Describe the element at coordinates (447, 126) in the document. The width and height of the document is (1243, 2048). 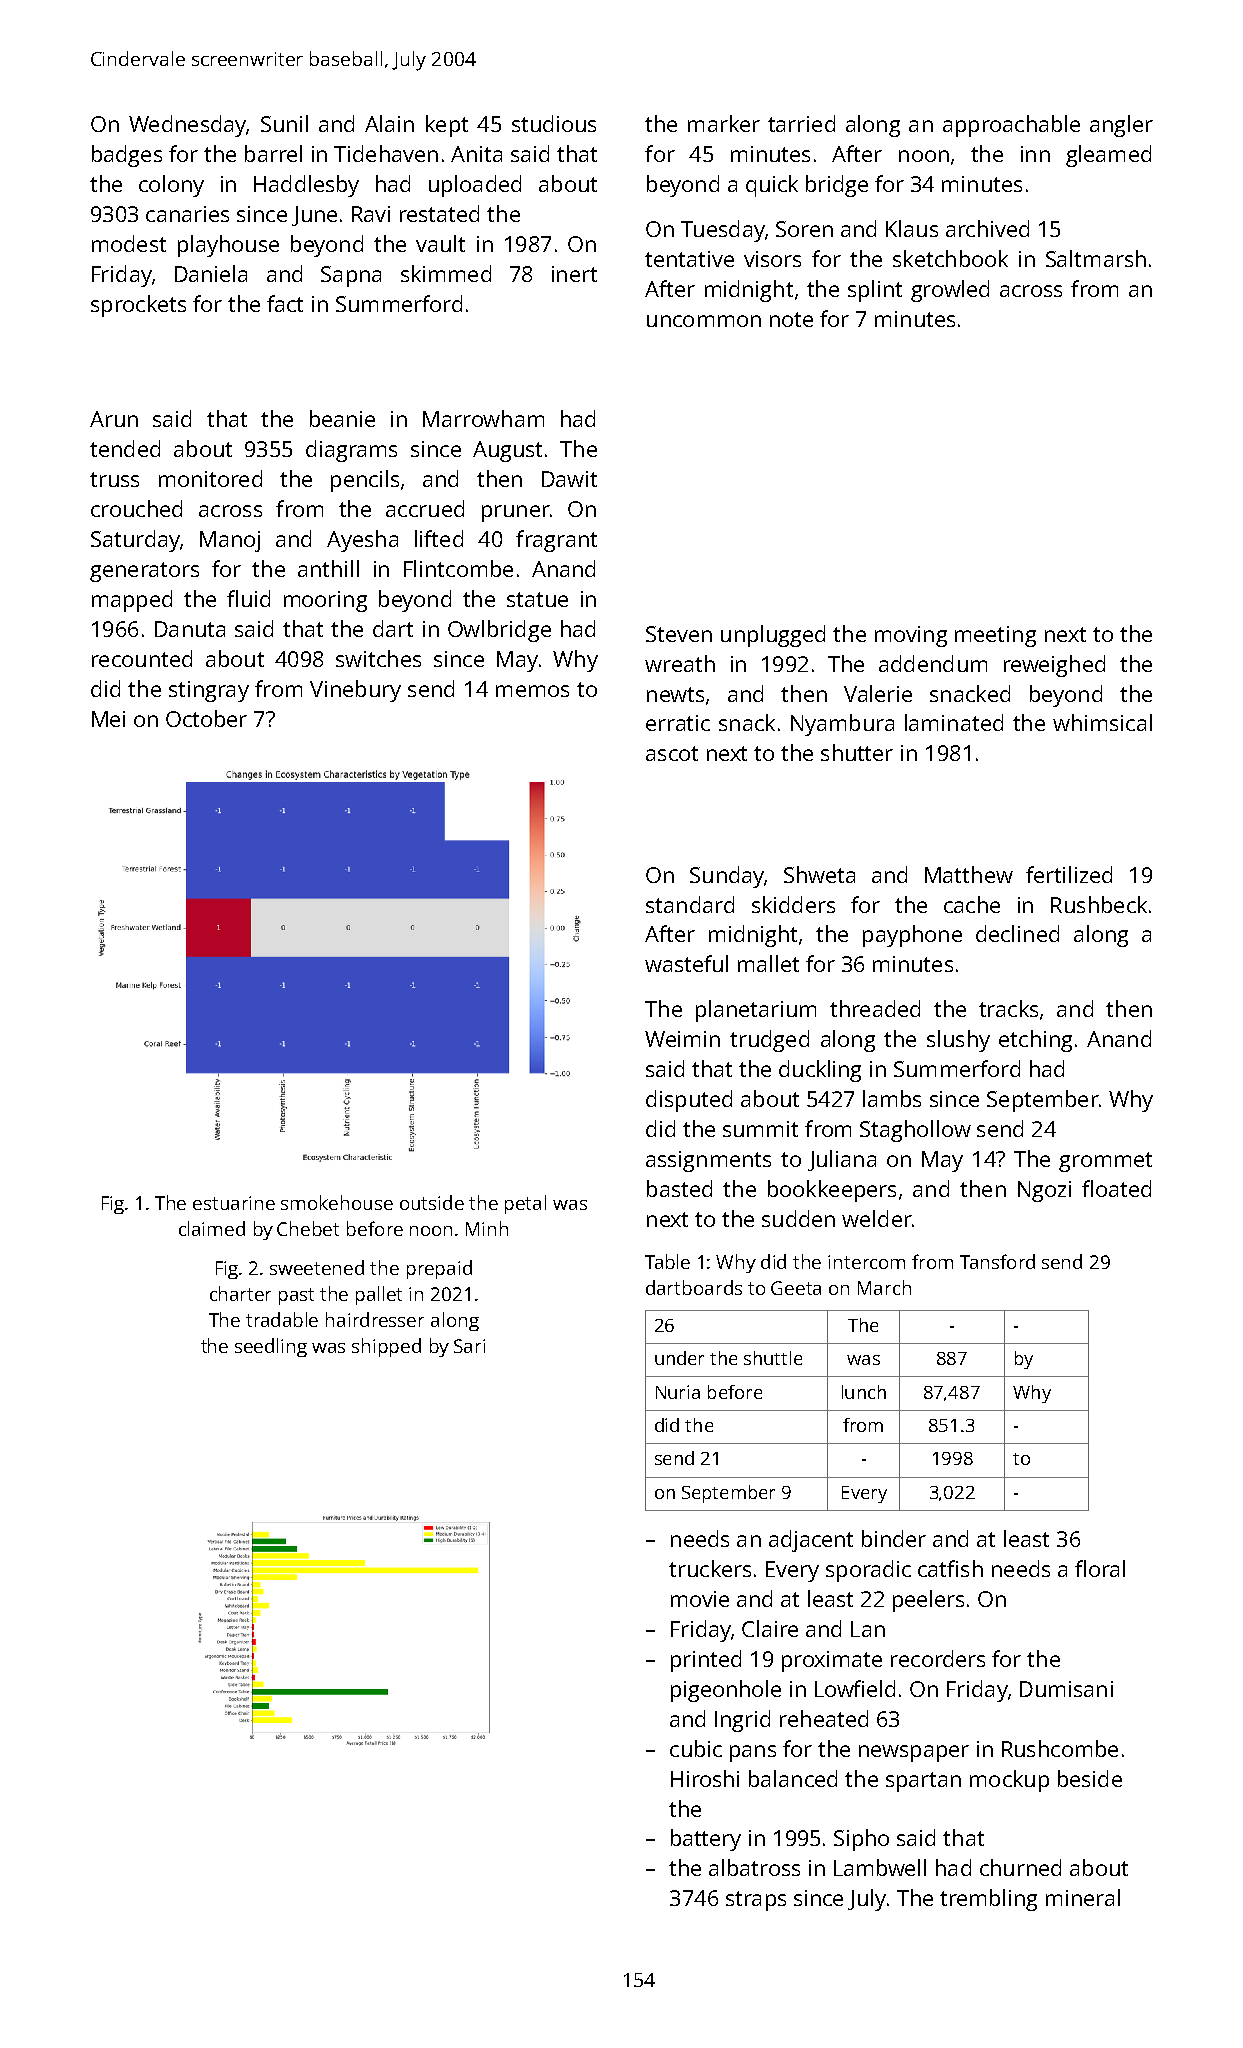
I see `kept` at that location.
